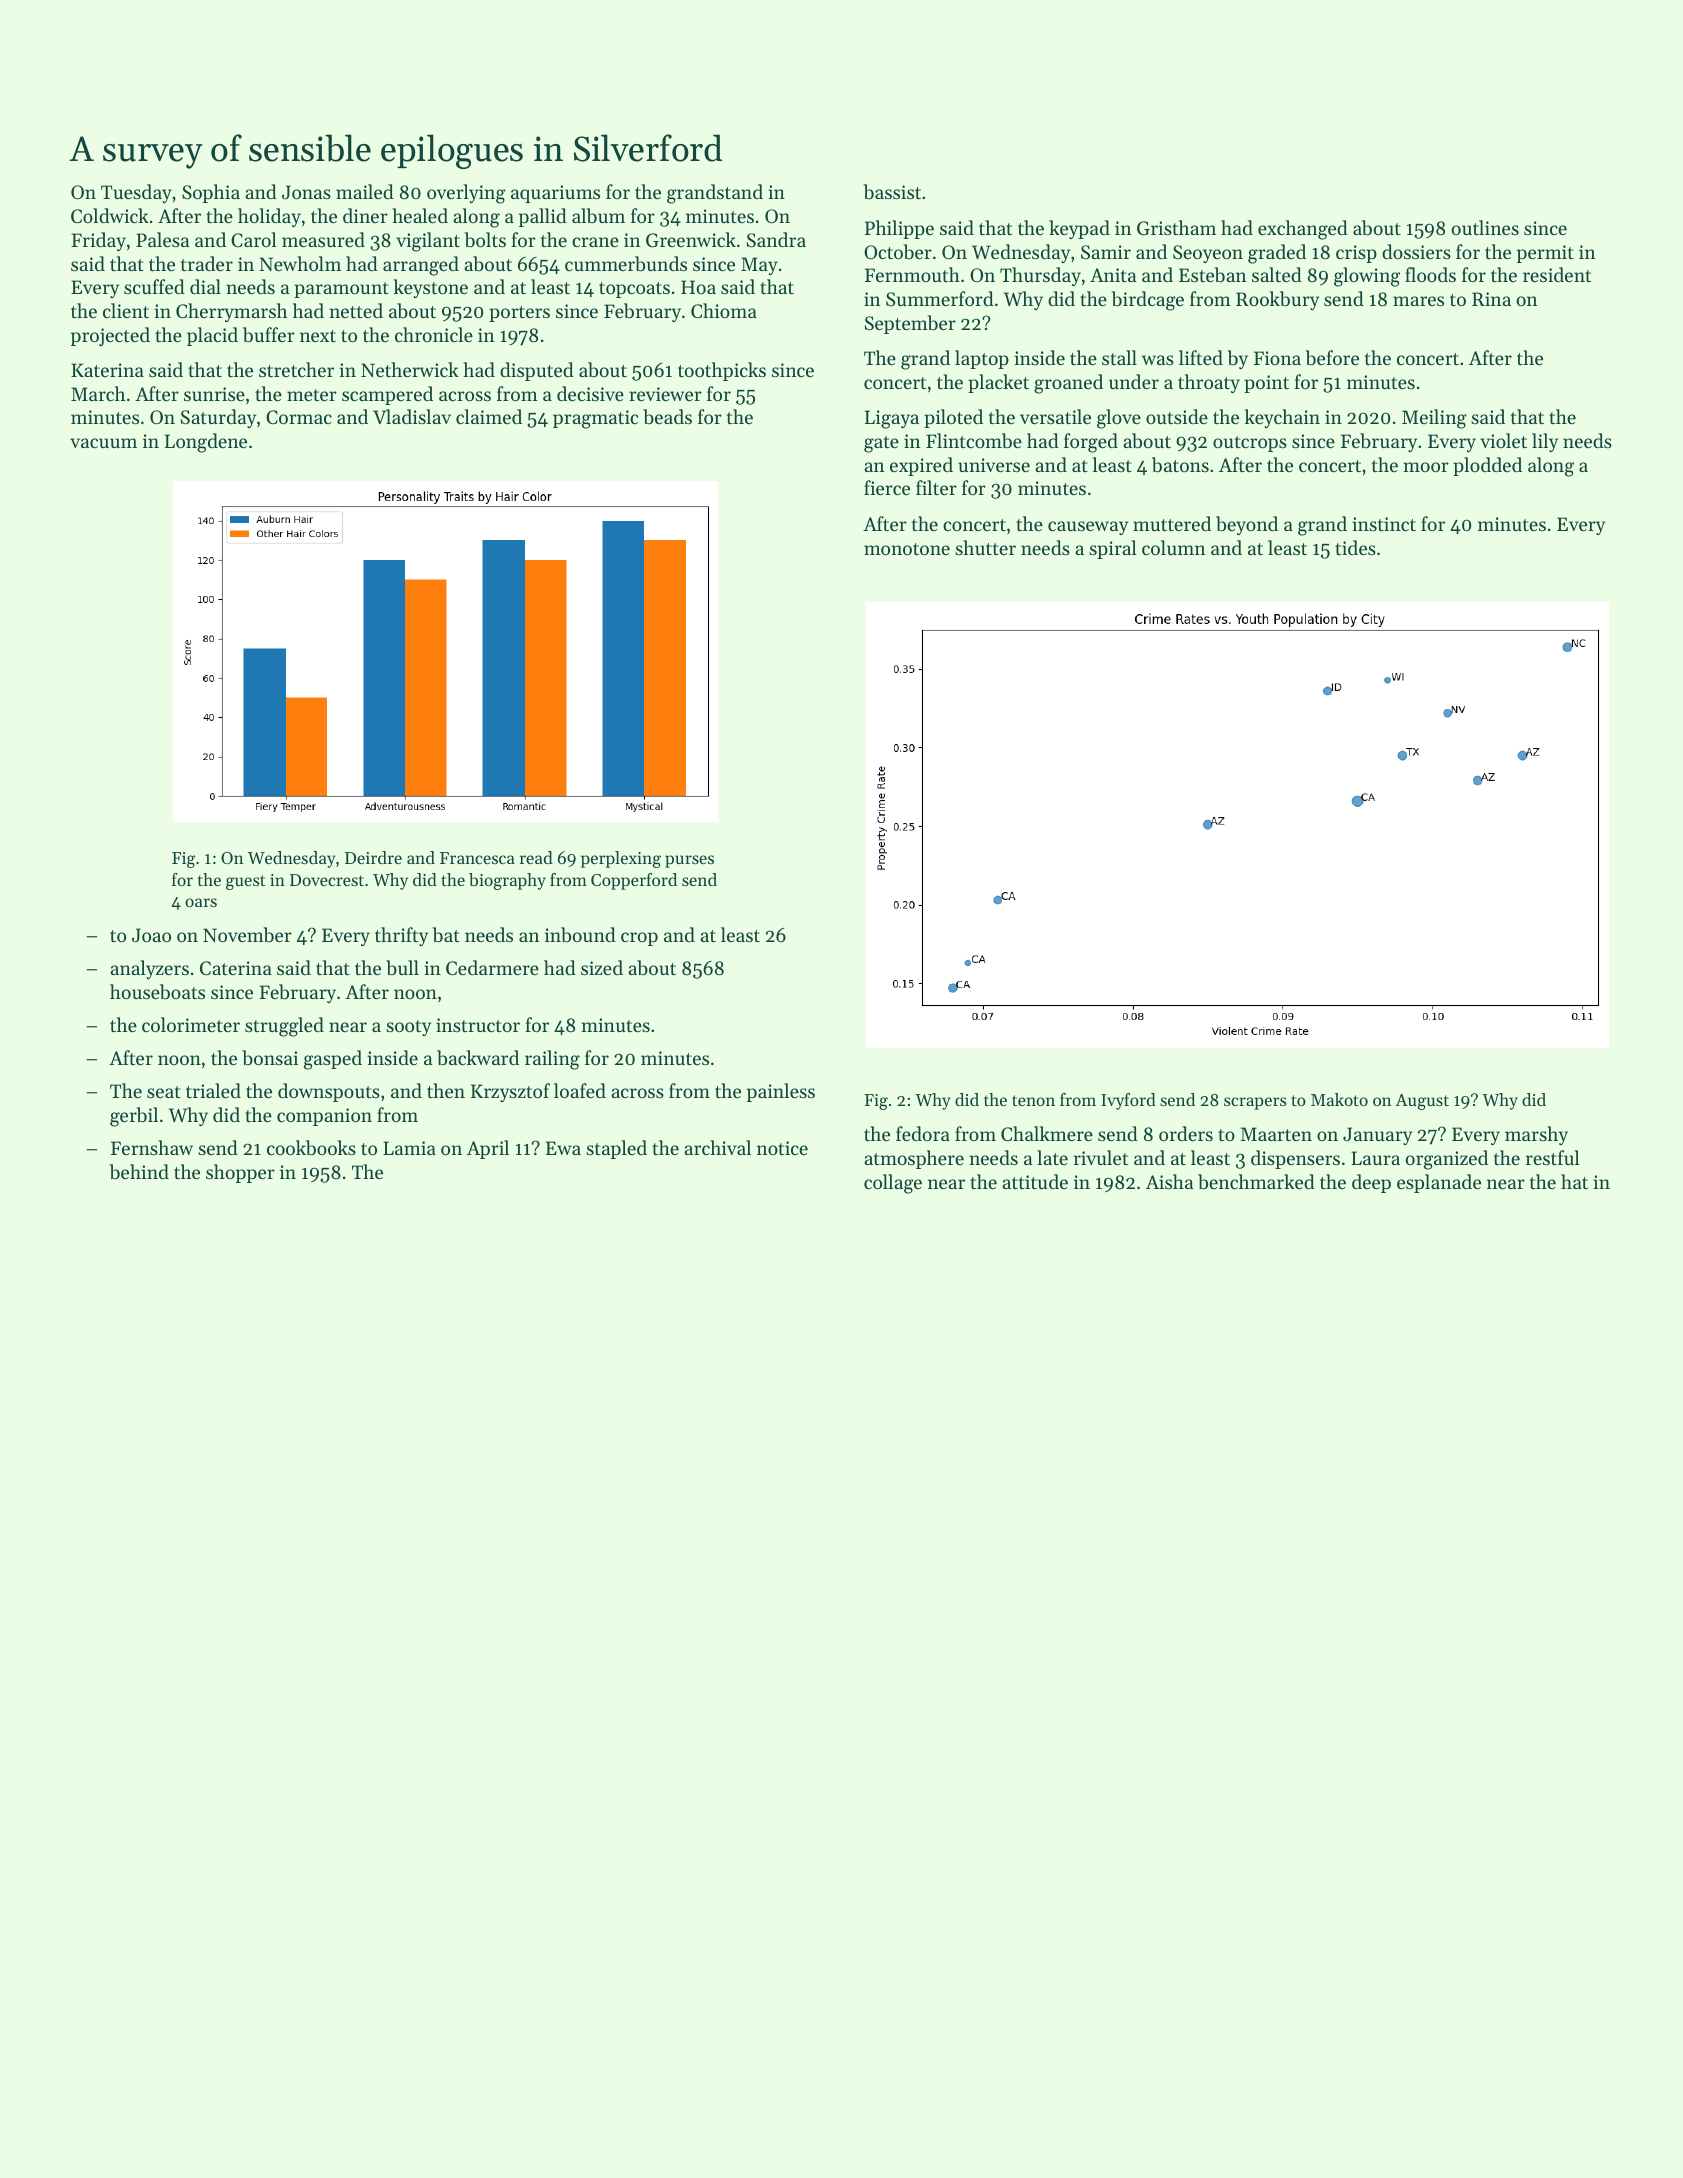 Image resolution: width=1683 pixels, height=2178 pixels. Describe the element at coordinates (1536, 1135) in the screenshot. I see `marshy` at that location.
